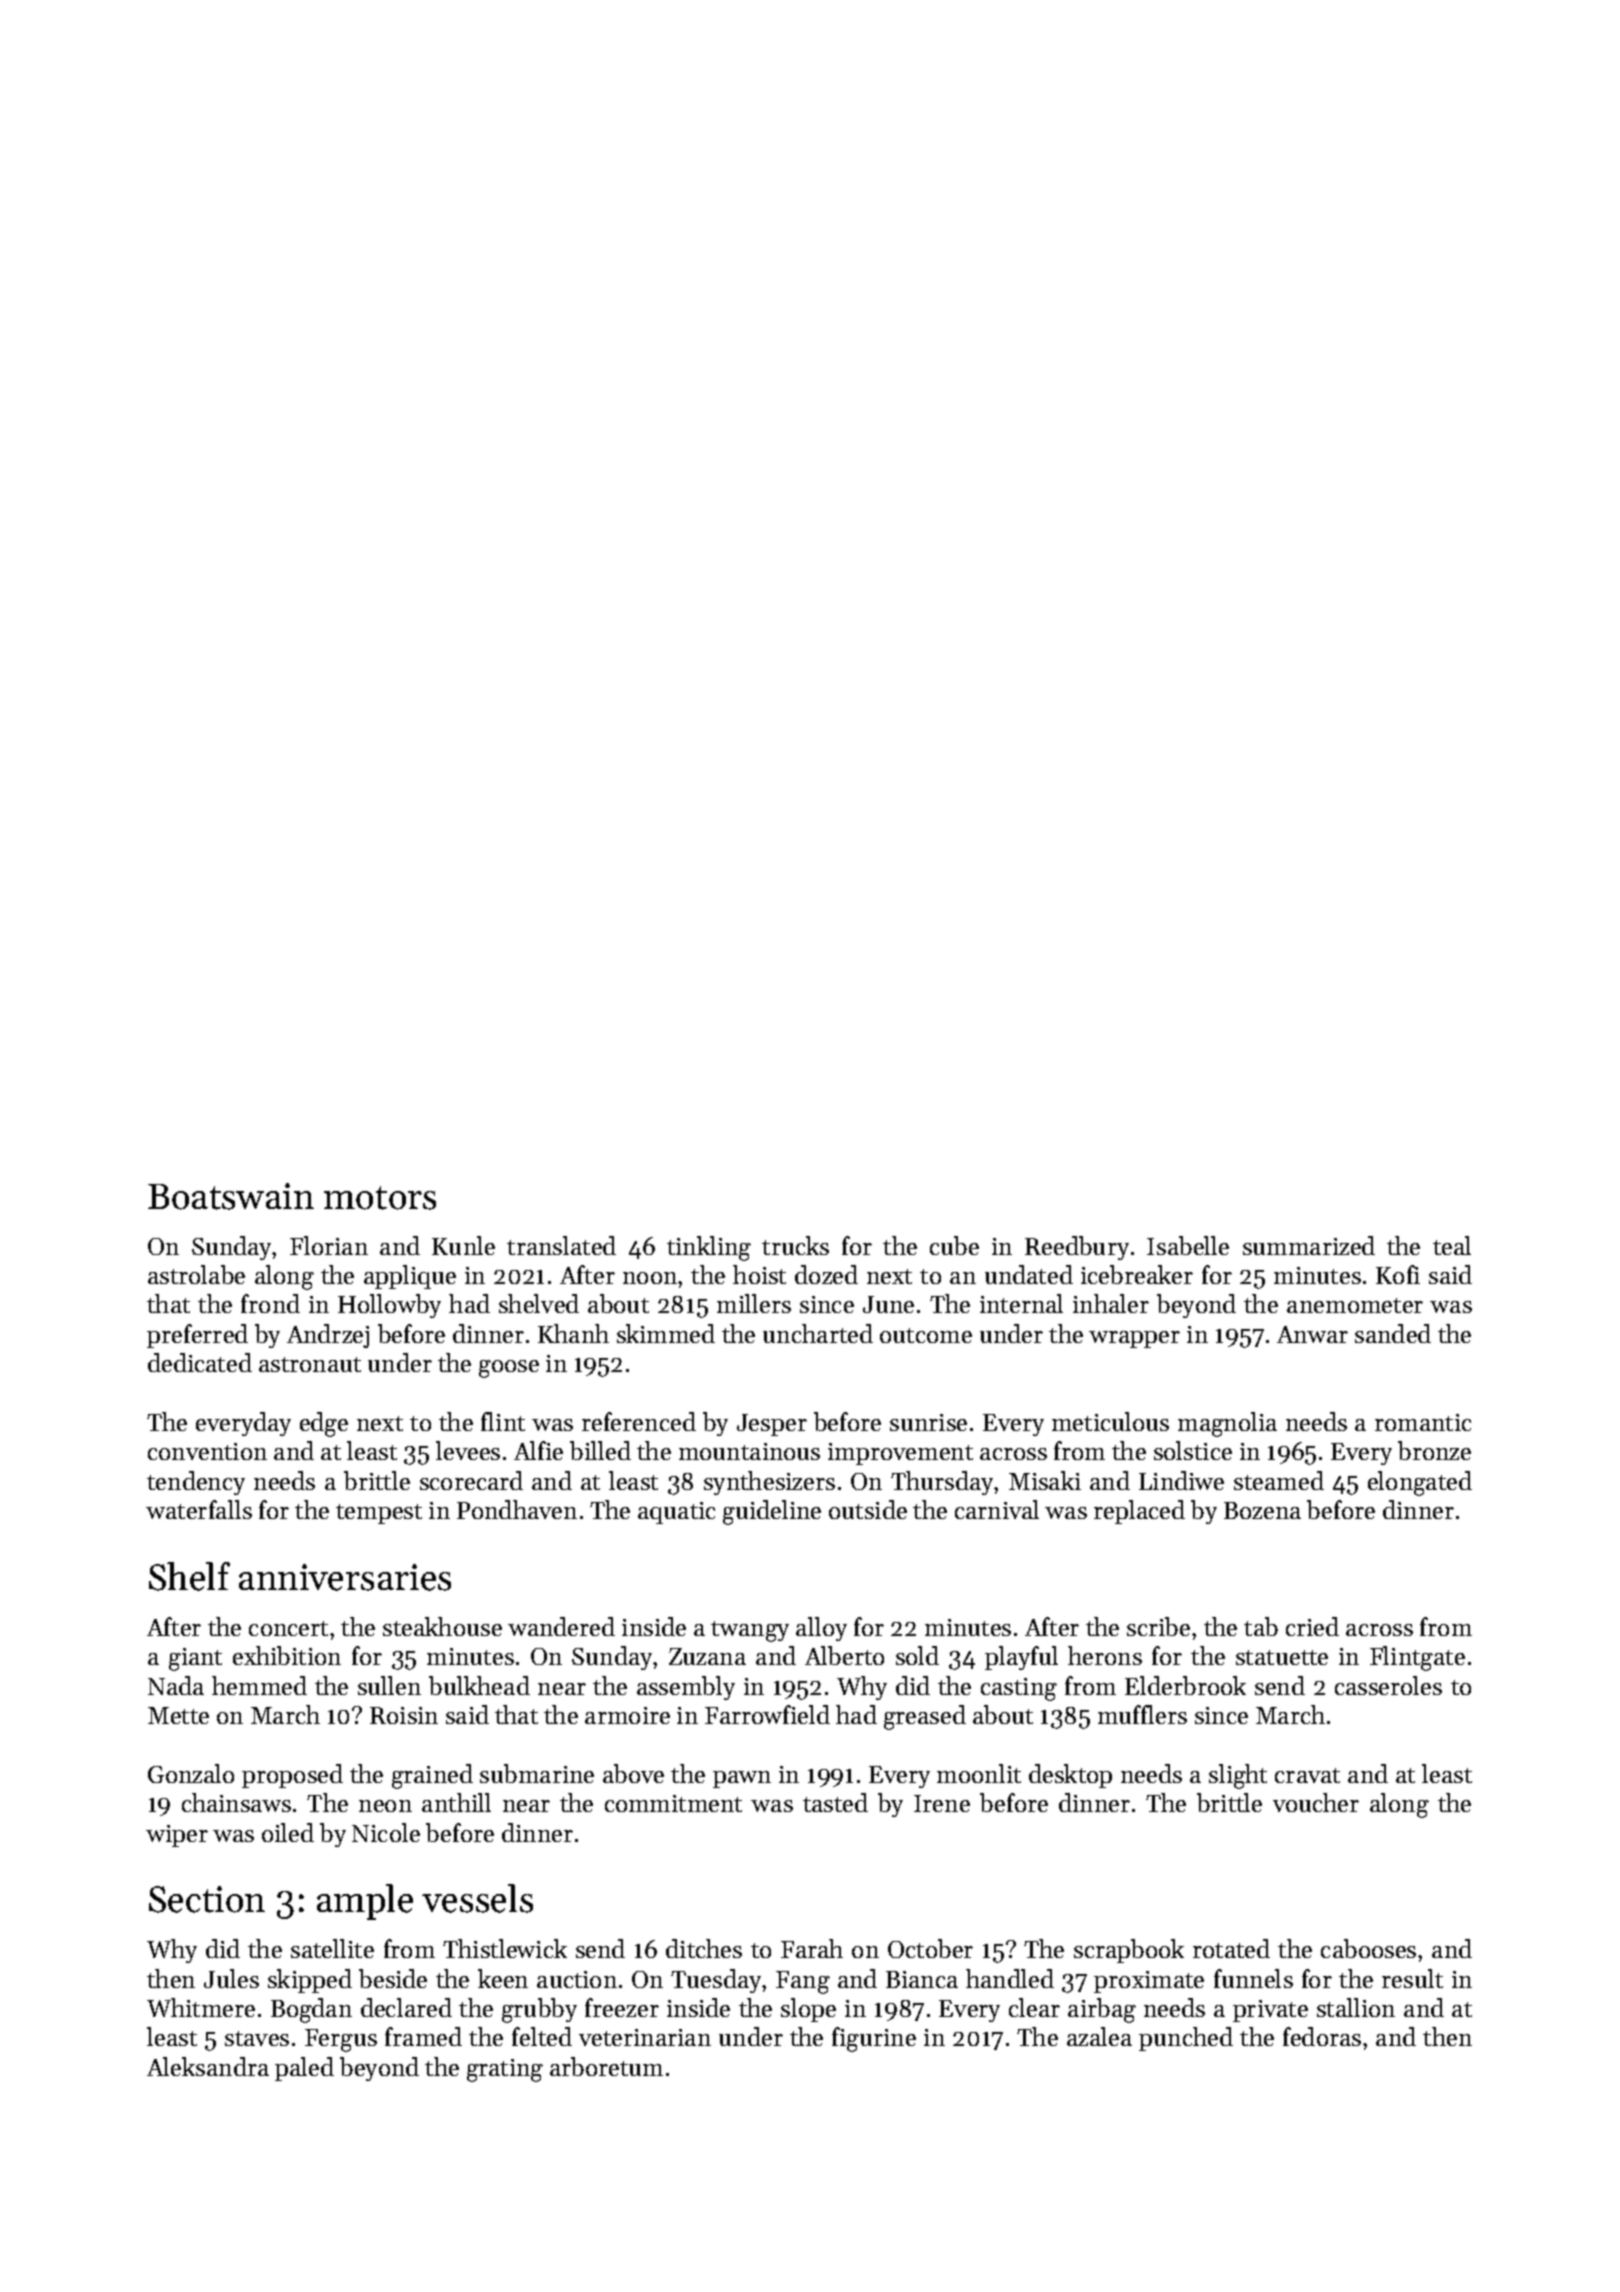  Describe the element at coordinates (1309, 1245) in the image. I see `summarized` at that location.
